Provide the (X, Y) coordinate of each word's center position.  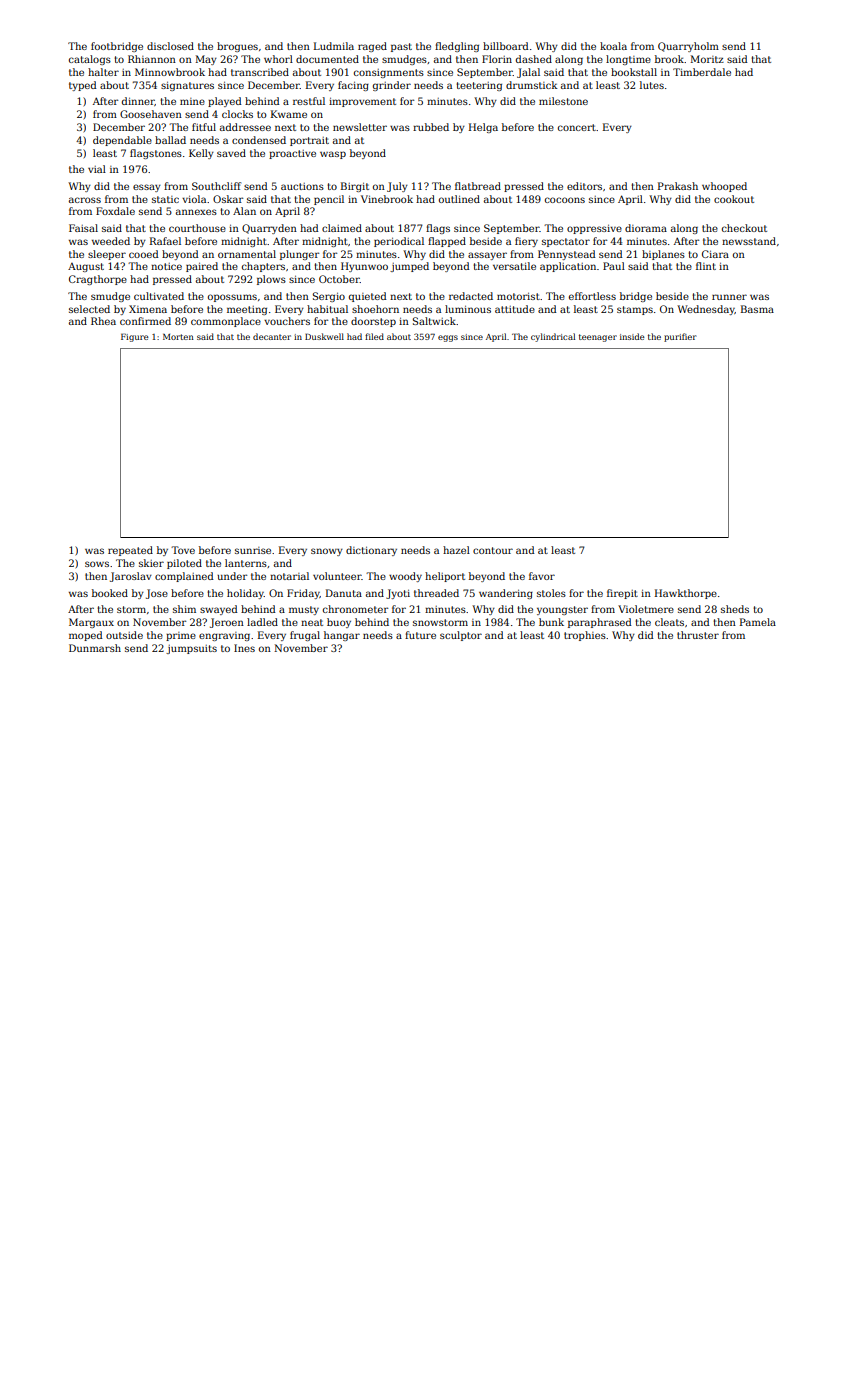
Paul (614, 266)
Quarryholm (688, 47)
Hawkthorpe (686, 594)
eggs (448, 338)
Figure (135, 337)
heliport (445, 577)
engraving (224, 636)
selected (89, 309)
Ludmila (334, 46)
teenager (598, 338)
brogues (237, 47)
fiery (526, 242)
